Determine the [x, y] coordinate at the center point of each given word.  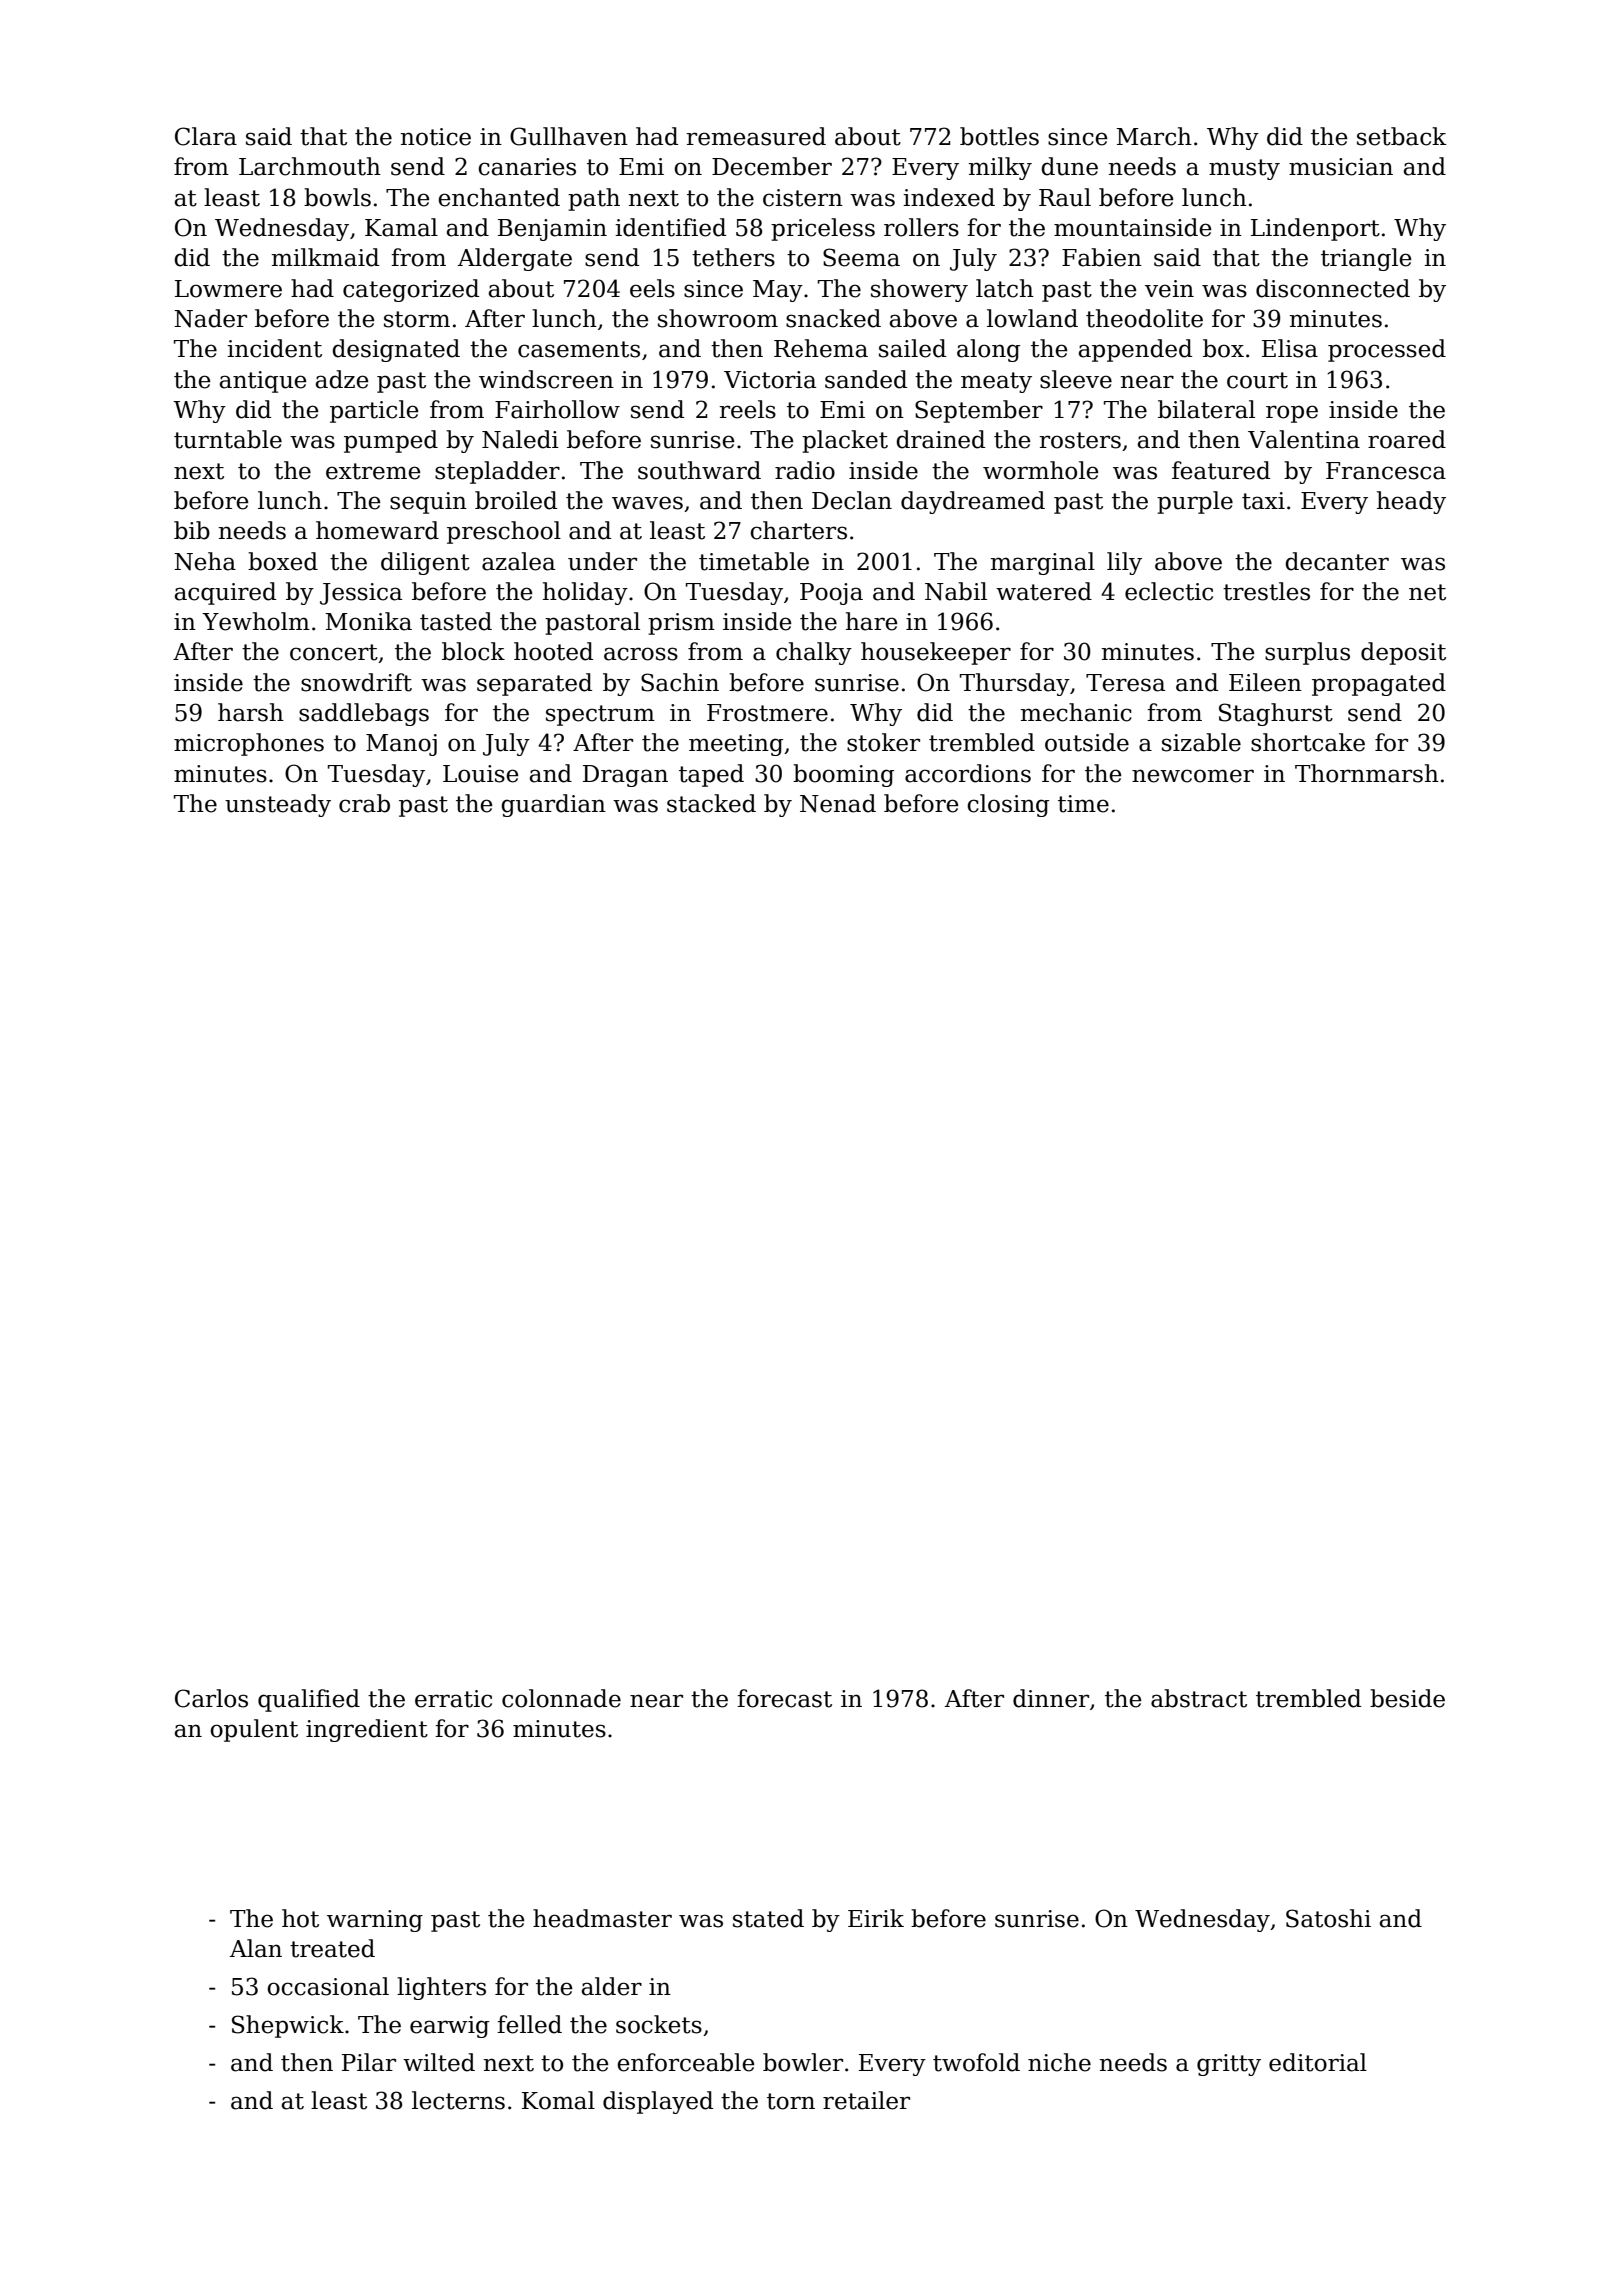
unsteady [278, 805]
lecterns [458, 2100]
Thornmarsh [1367, 773]
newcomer [1193, 776]
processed [1387, 350]
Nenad [838, 803]
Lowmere [228, 289]
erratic [453, 1699]
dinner [1051, 1698]
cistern [803, 198]
